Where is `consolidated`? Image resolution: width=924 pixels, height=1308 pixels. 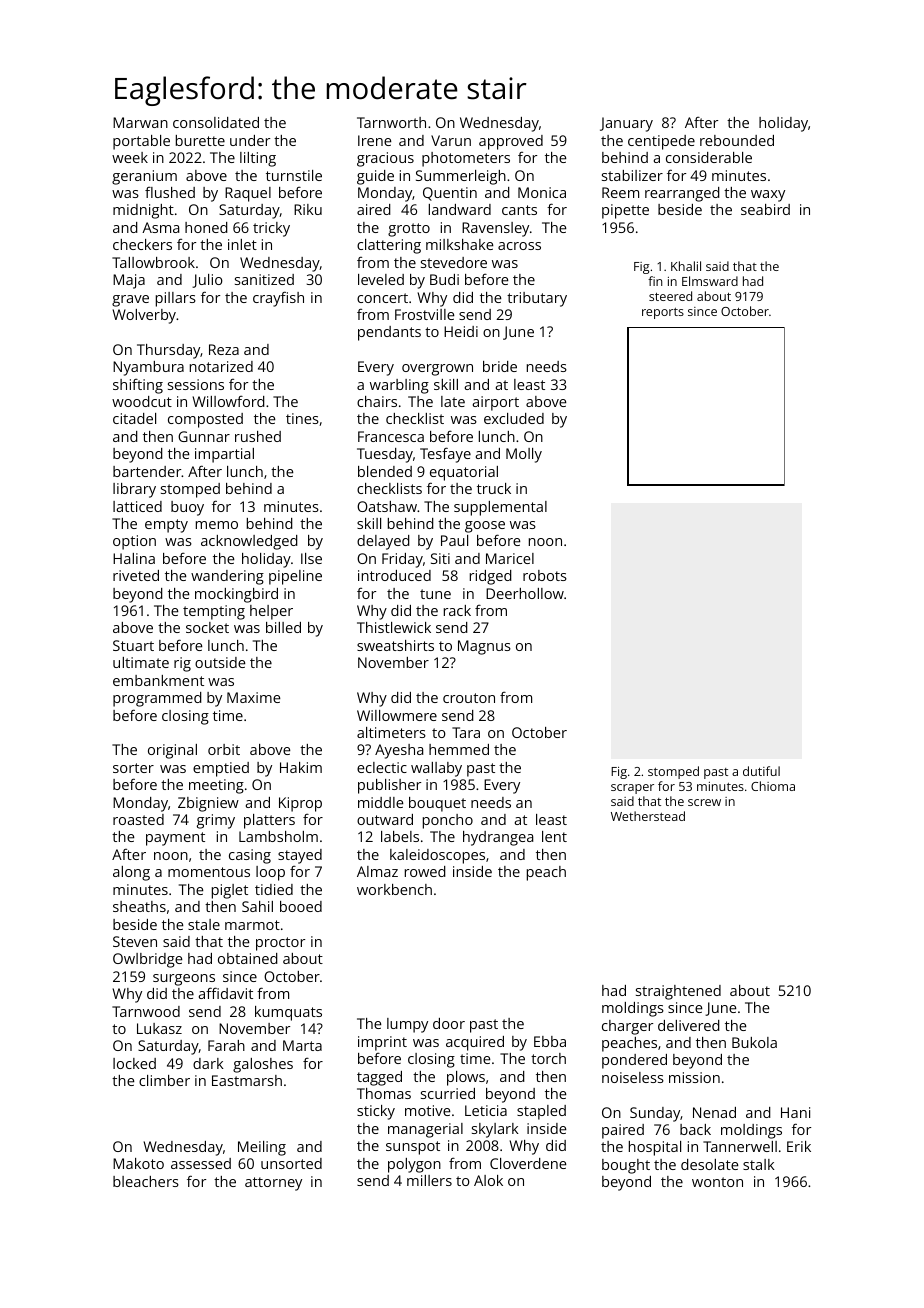
consolidated is located at coordinates (216, 122).
